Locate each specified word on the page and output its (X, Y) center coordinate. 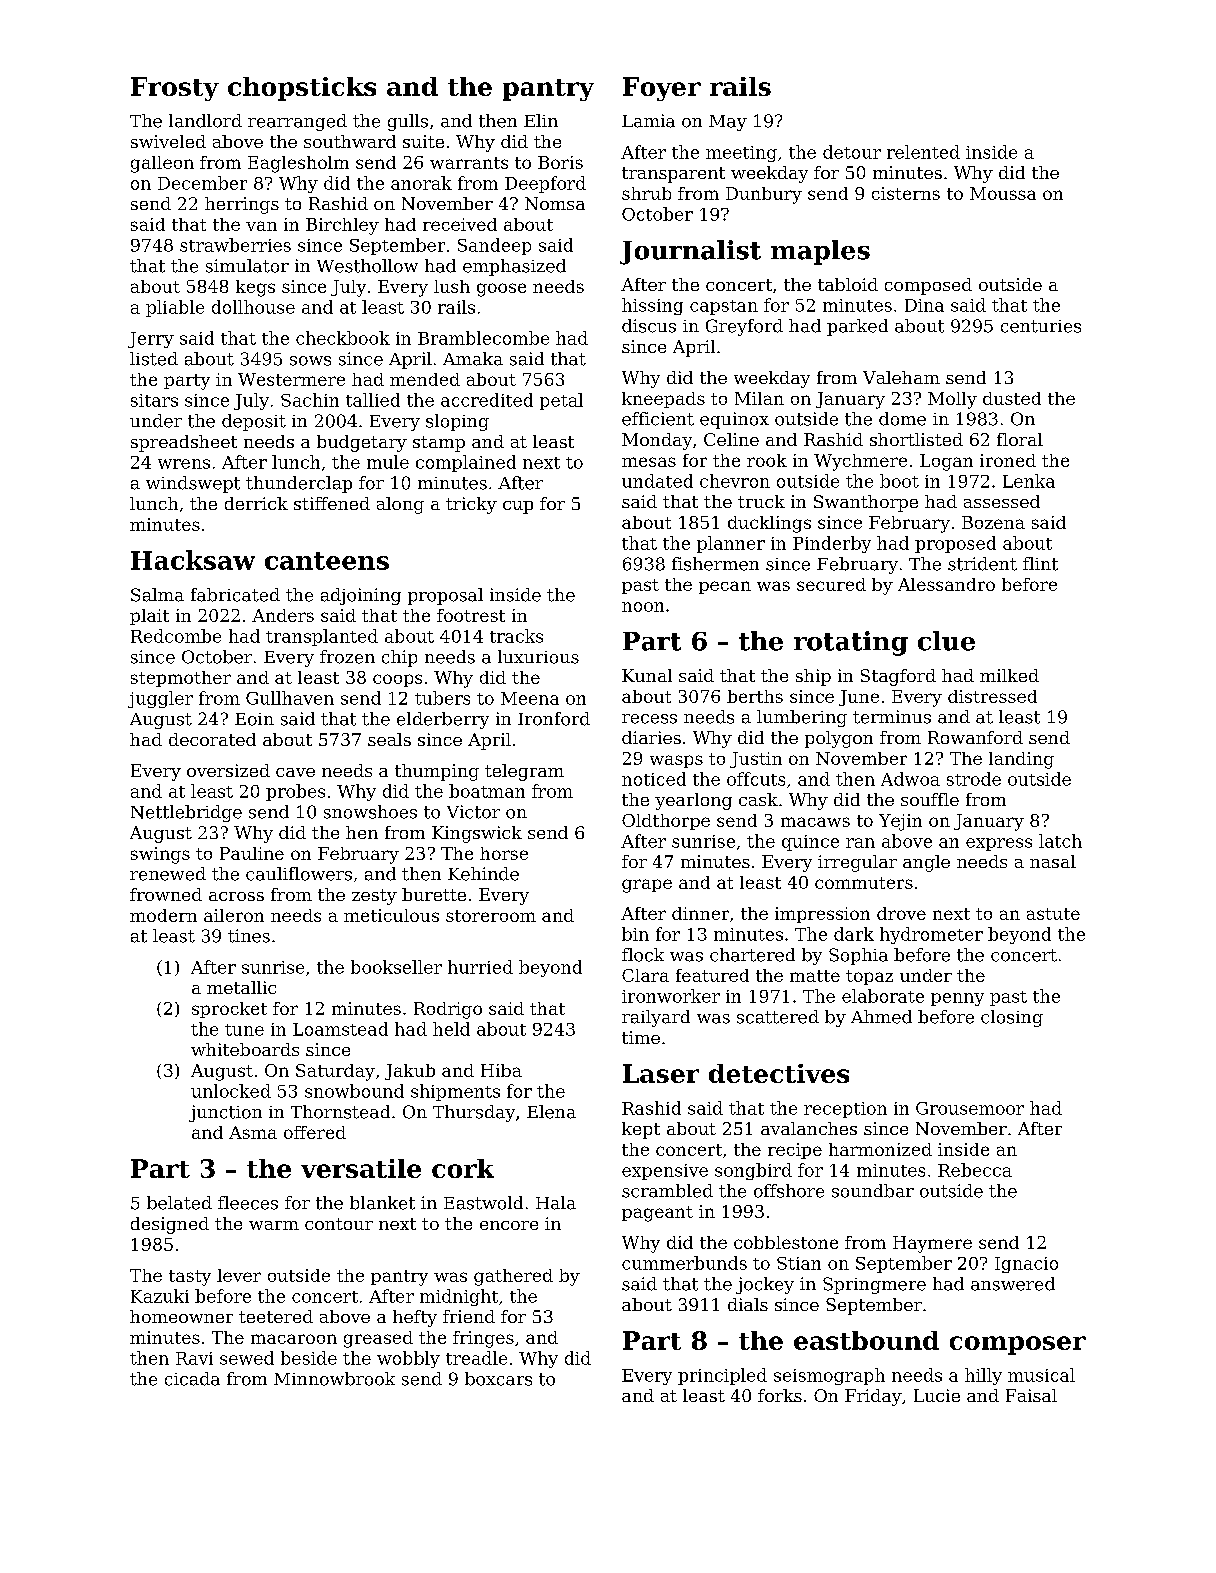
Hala (556, 1203)
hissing (652, 306)
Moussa (1003, 193)
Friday (873, 1397)
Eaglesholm (298, 164)
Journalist (690, 252)
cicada (192, 1379)
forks (780, 1395)
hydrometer (931, 935)
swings (160, 855)
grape (647, 886)
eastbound (866, 1340)
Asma (253, 1132)
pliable (175, 308)
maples (820, 252)
